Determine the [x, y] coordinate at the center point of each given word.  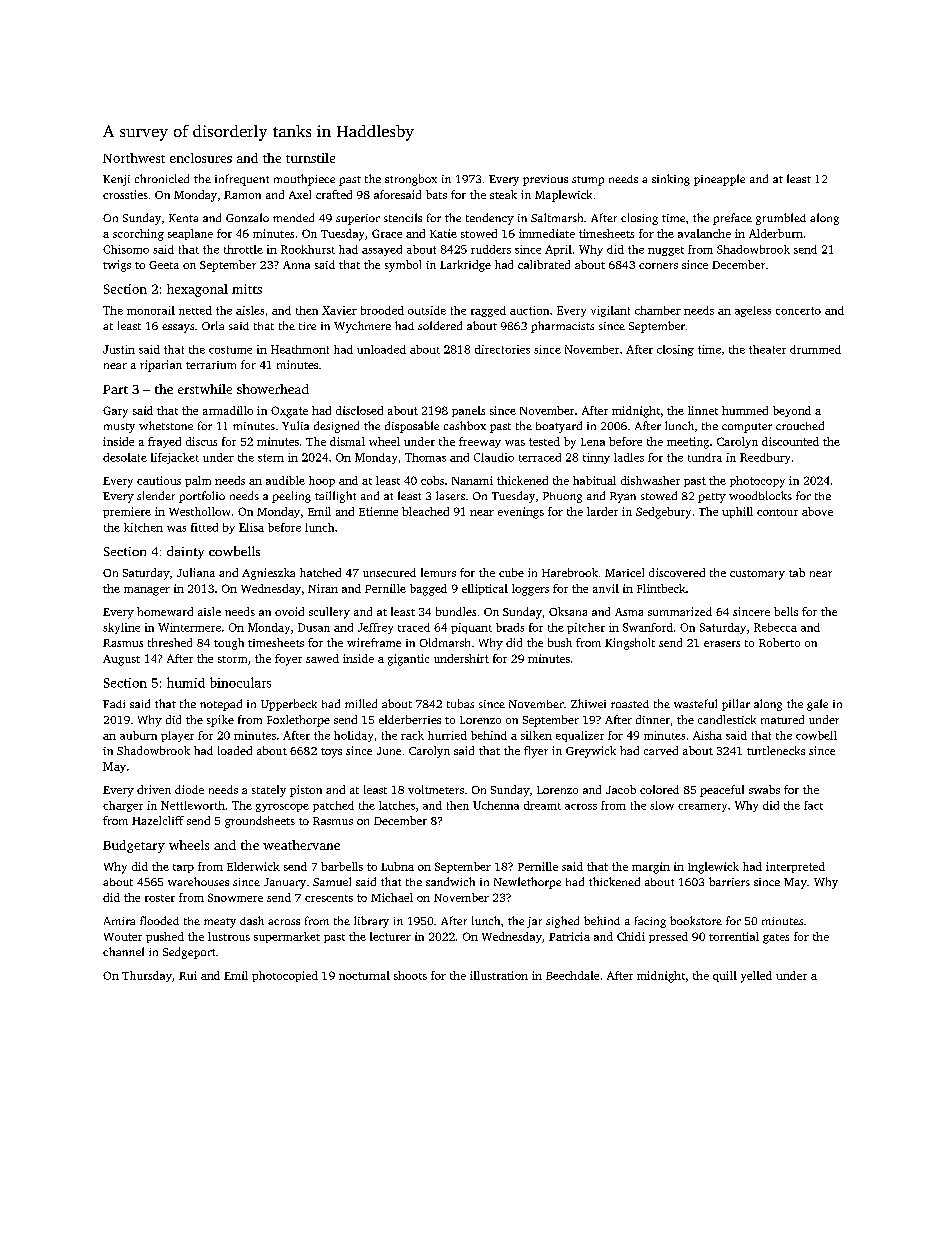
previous [545, 180]
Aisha [707, 735]
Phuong [562, 497]
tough [229, 644]
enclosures [201, 158]
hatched [320, 572]
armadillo [228, 410]
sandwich [450, 881]
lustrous [229, 936]
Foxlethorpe [298, 721]
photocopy [757, 482]
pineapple [719, 180]
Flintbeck [661, 588]
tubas [460, 703]
